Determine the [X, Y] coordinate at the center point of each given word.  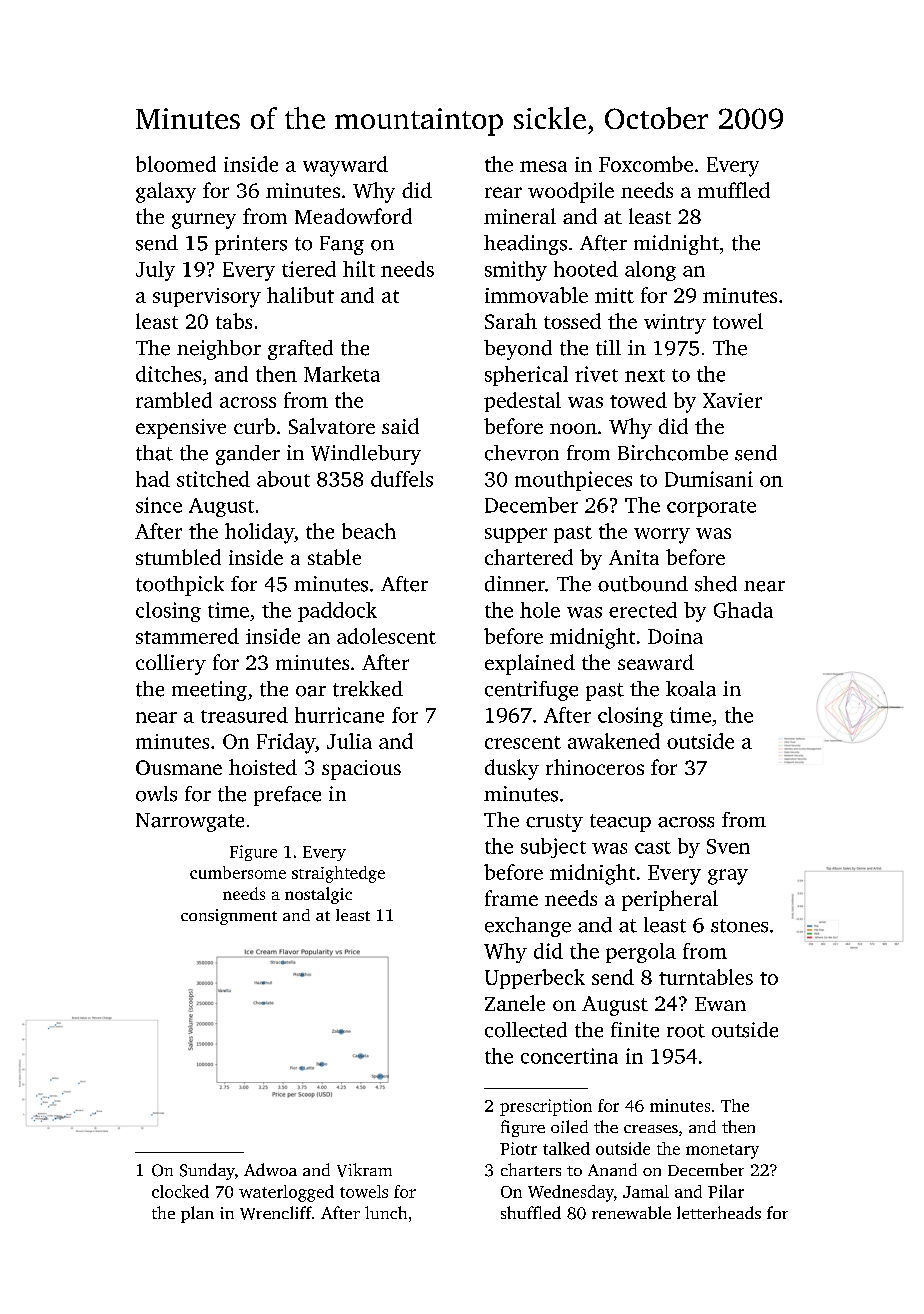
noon [573, 428]
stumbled [178, 557]
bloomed [176, 164]
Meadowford [353, 216]
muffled [734, 190]
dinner [515, 584]
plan [197, 1214]
